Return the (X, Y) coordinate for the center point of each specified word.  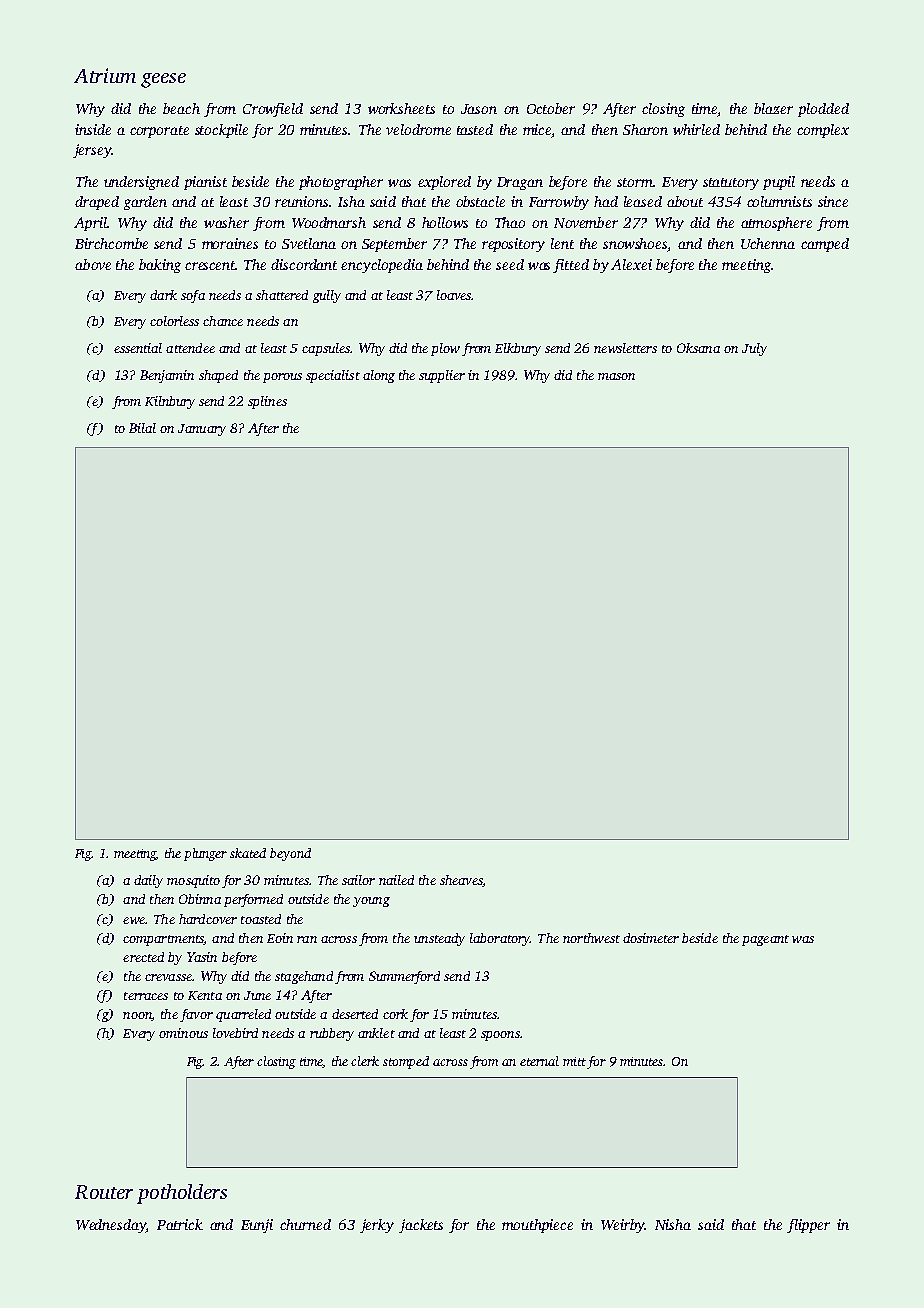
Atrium (105, 75)
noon (137, 1016)
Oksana (698, 348)
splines (267, 402)
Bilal (142, 428)
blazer (773, 108)
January (202, 430)
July (754, 349)
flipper (808, 1226)
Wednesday (111, 1226)
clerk (365, 1061)
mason (616, 376)
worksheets (401, 108)
